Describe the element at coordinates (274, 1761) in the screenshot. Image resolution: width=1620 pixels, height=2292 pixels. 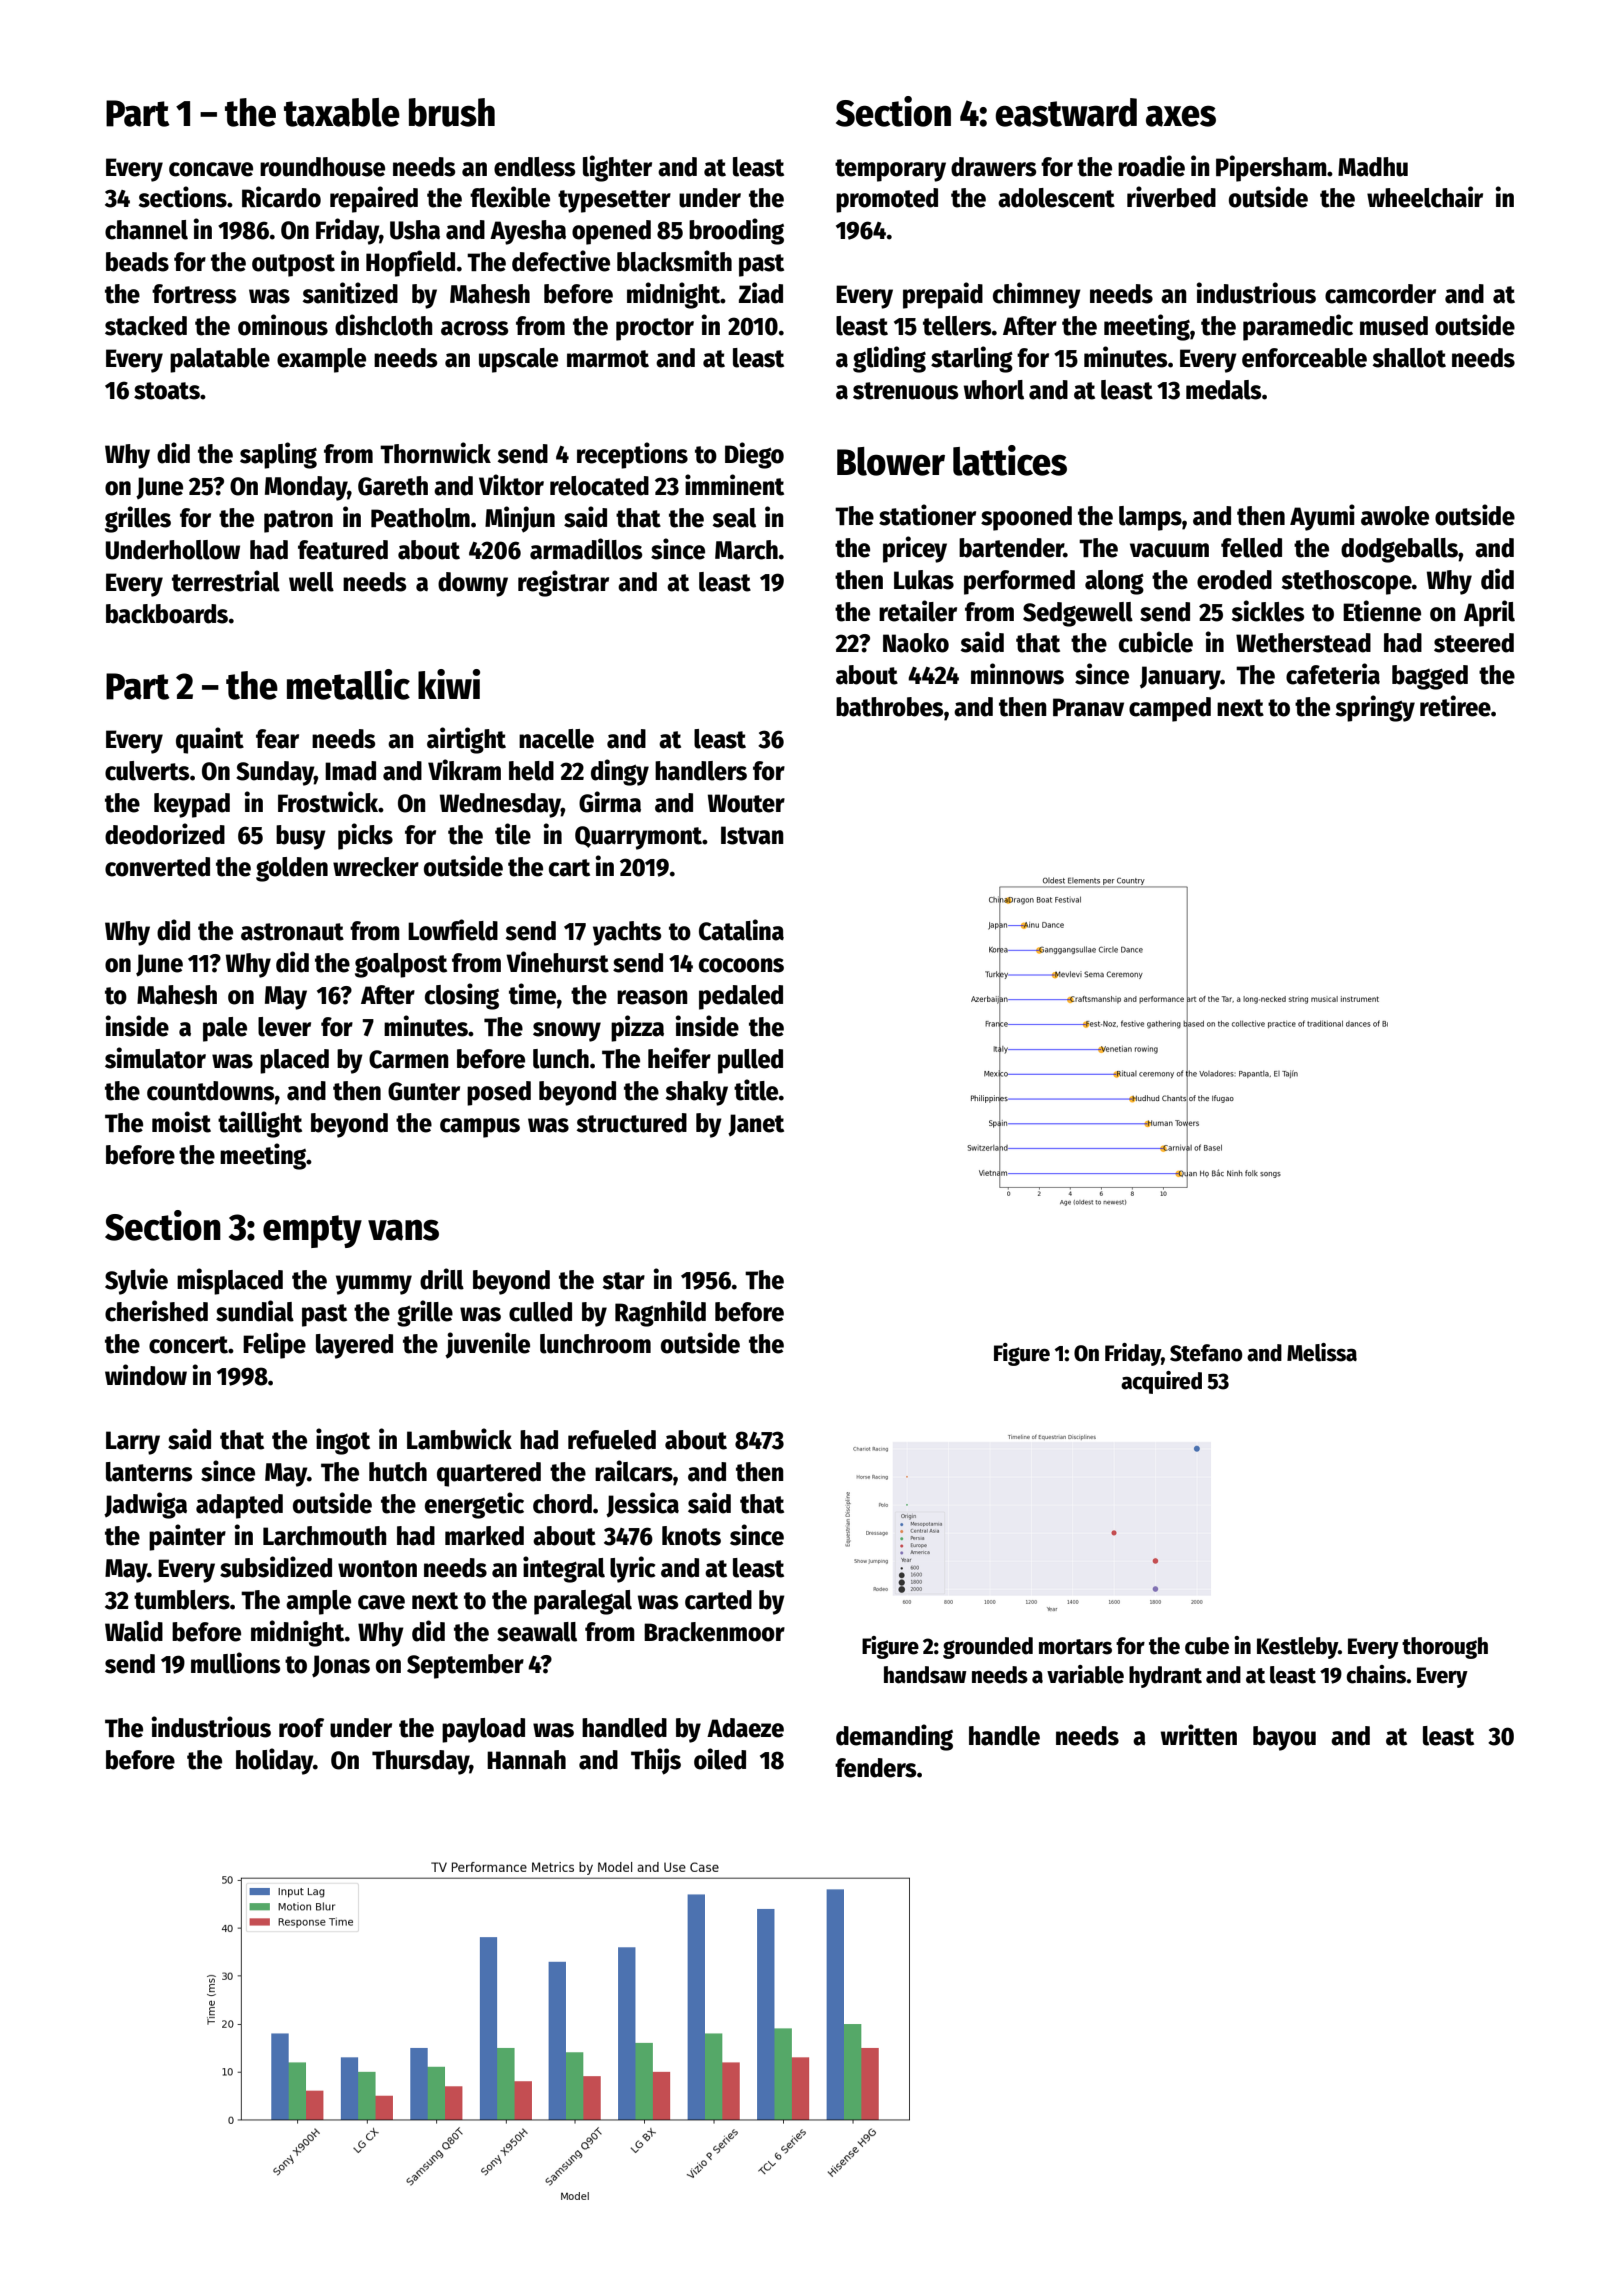
I see `holiday` at that location.
